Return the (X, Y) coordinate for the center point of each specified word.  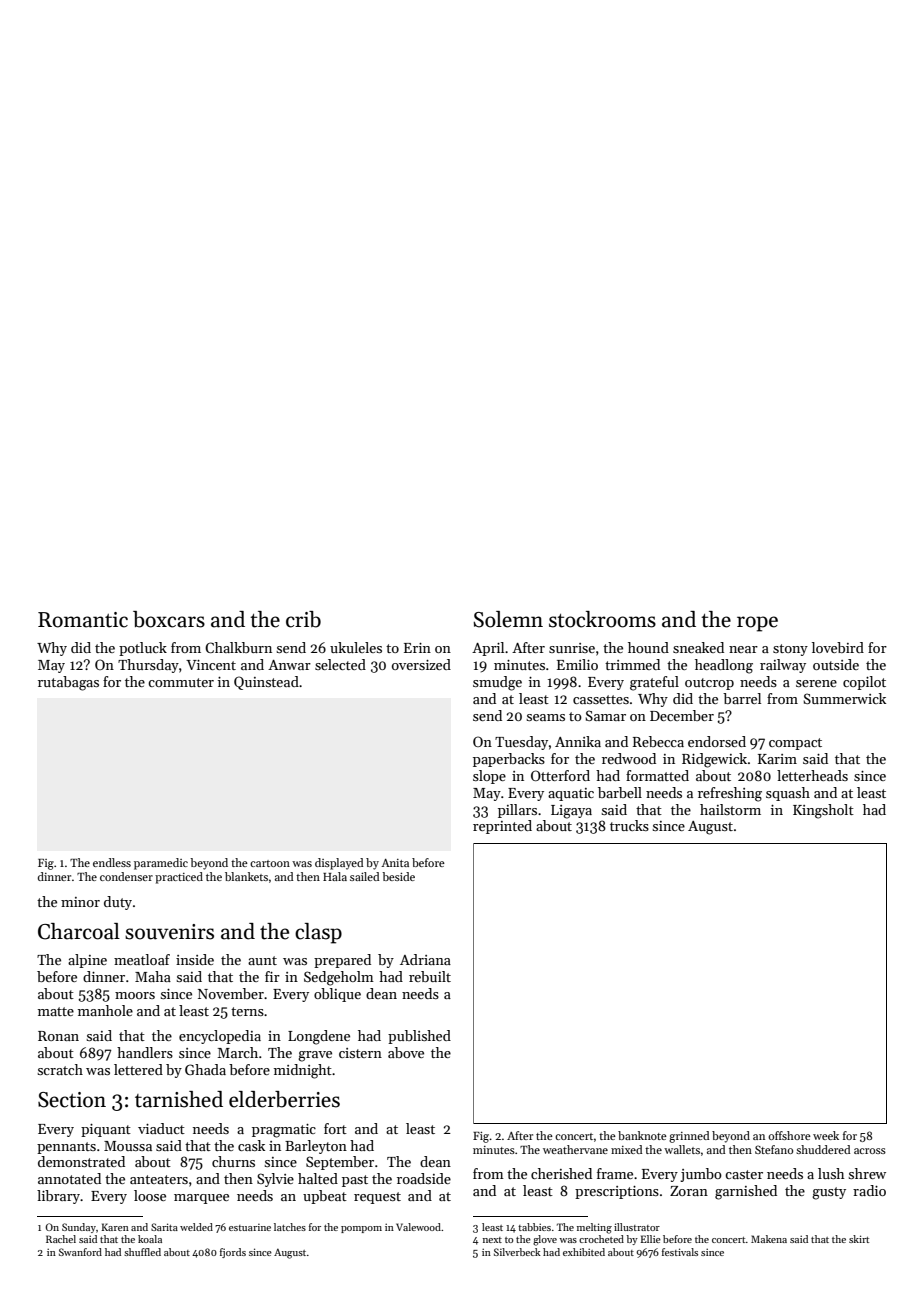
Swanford (80, 1252)
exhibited (584, 1252)
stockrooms (602, 619)
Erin (417, 648)
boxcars (169, 619)
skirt (859, 1239)
